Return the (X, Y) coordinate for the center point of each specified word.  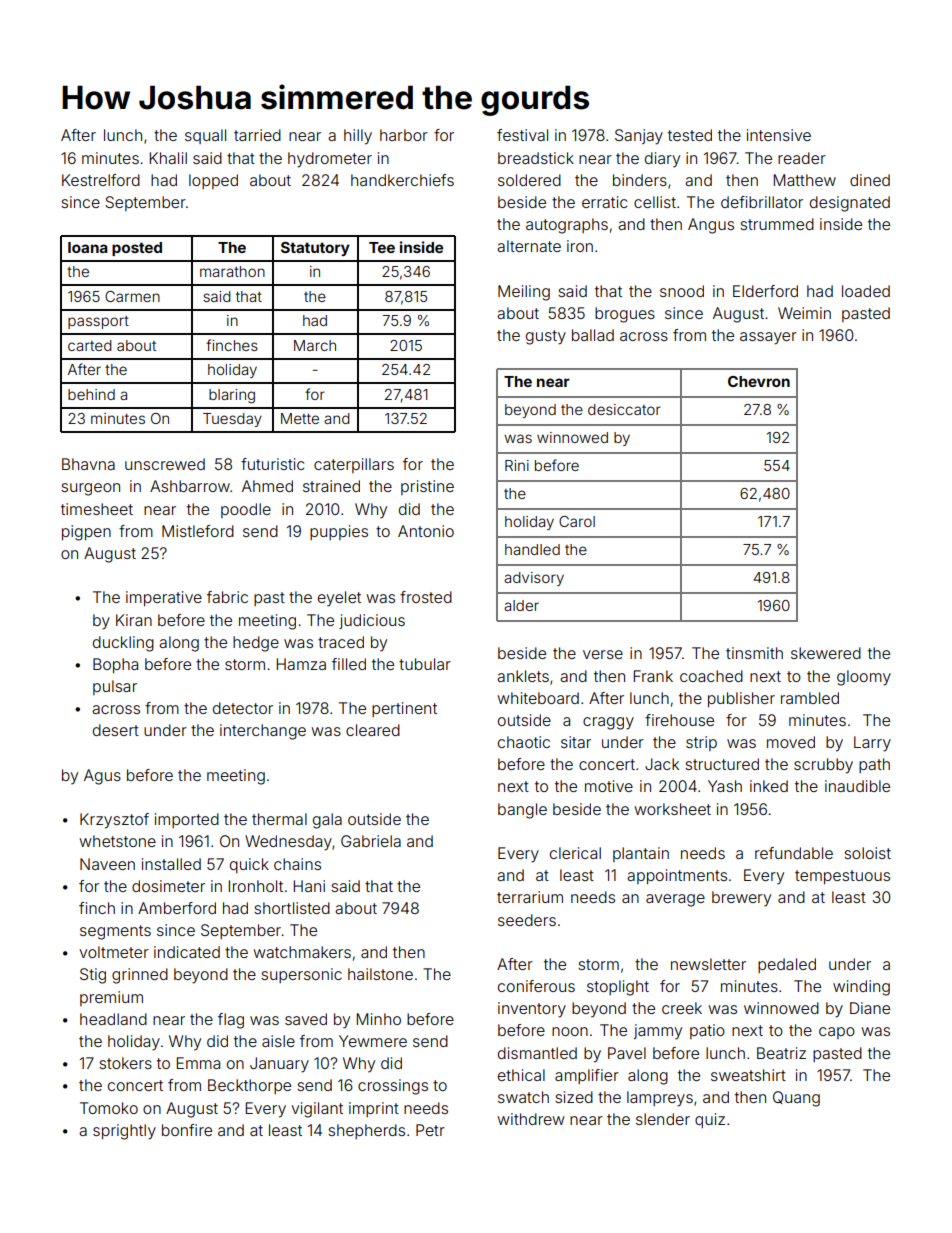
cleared (373, 730)
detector (243, 708)
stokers (125, 1063)
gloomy (864, 678)
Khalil (168, 158)
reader (802, 158)
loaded (866, 291)
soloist (867, 853)
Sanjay (639, 137)
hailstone (380, 974)
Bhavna (88, 464)
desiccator (624, 409)
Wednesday (288, 843)
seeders (527, 920)
